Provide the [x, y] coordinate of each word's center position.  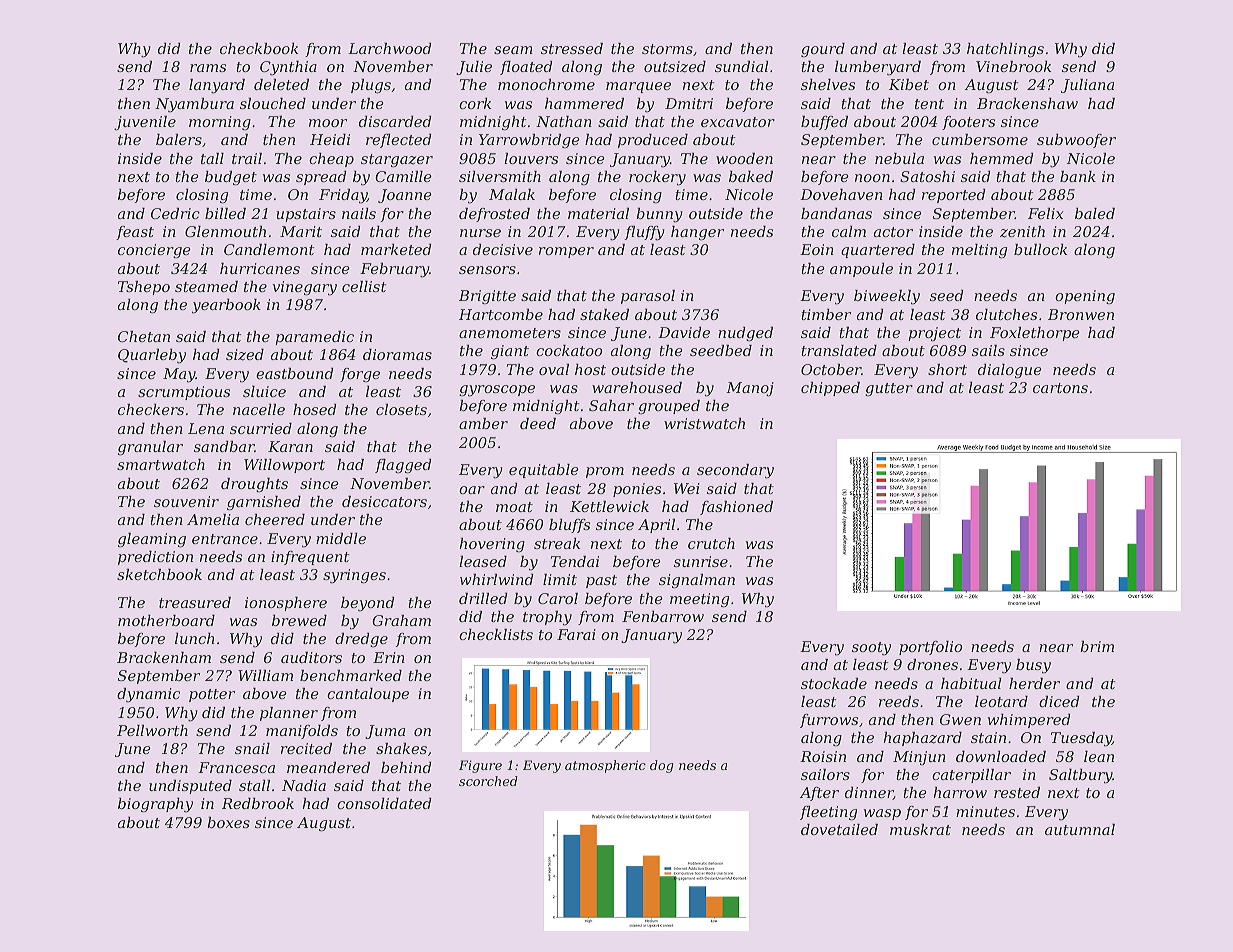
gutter [889, 389]
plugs [371, 86]
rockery [657, 178]
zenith [1022, 232]
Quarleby [152, 356]
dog [662, 766]
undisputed [190, 787]
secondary [735, 471]
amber [483, 423]
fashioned [736, 508]
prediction [155, 558]
